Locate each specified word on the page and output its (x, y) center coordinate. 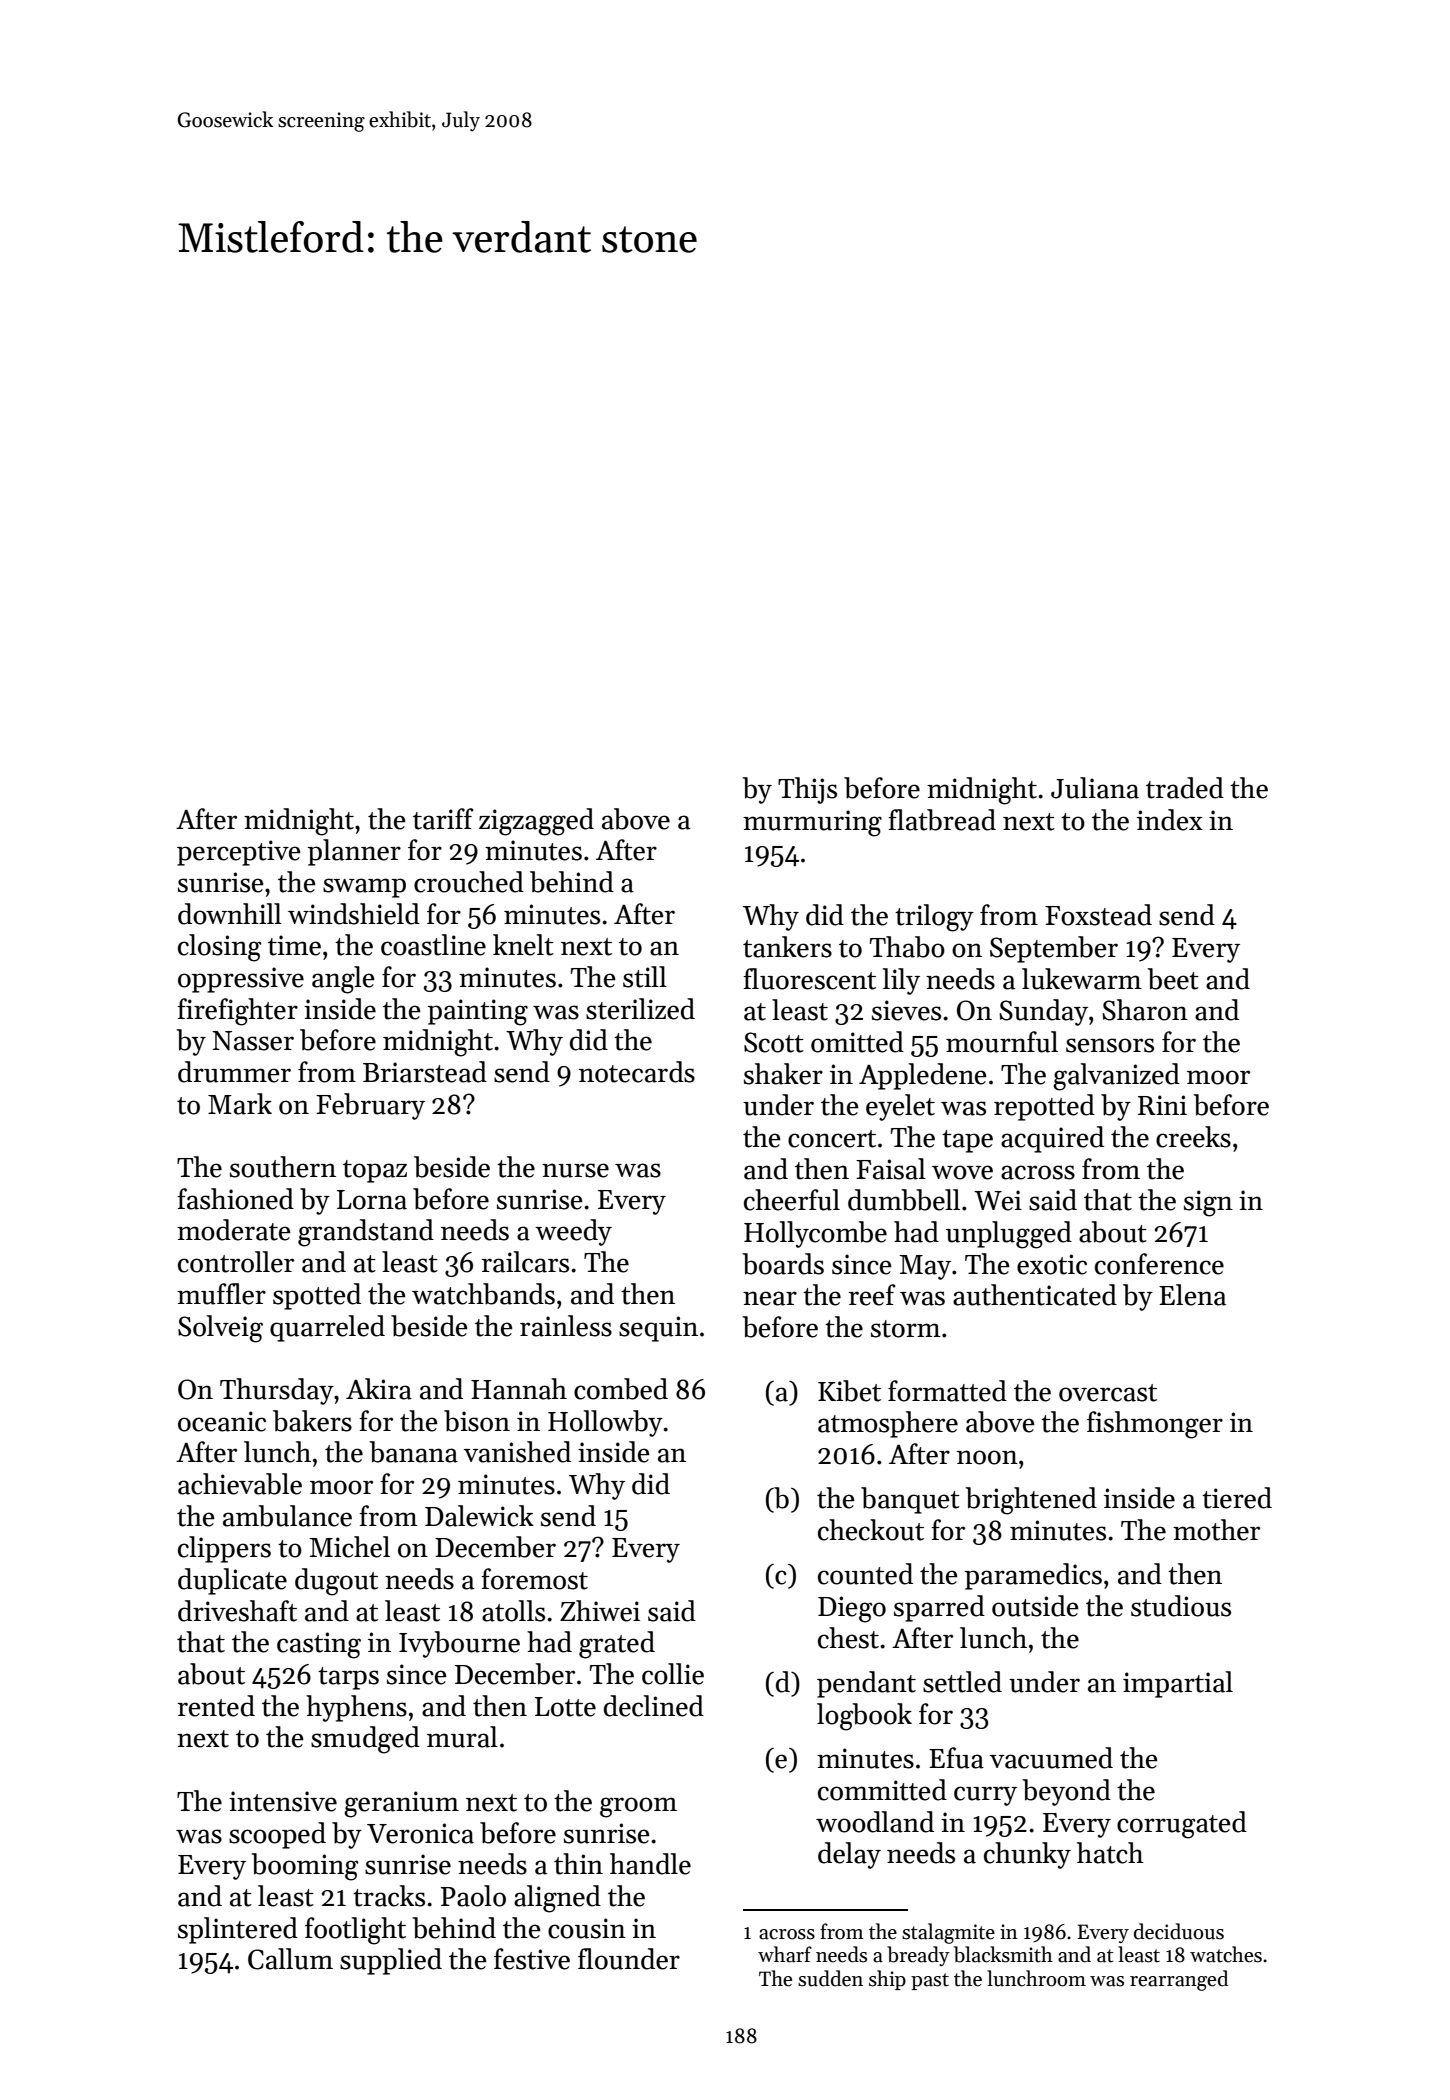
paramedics (1033, 1576)
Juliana (1095, 788)
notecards (637, 1072)
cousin (587, 1928)
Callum (290, 1959)
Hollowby (605, 1423)
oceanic (222, 1421)
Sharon (1145, 1010)
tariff (443, 819)
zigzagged (536, 822)
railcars (525, 1262)
